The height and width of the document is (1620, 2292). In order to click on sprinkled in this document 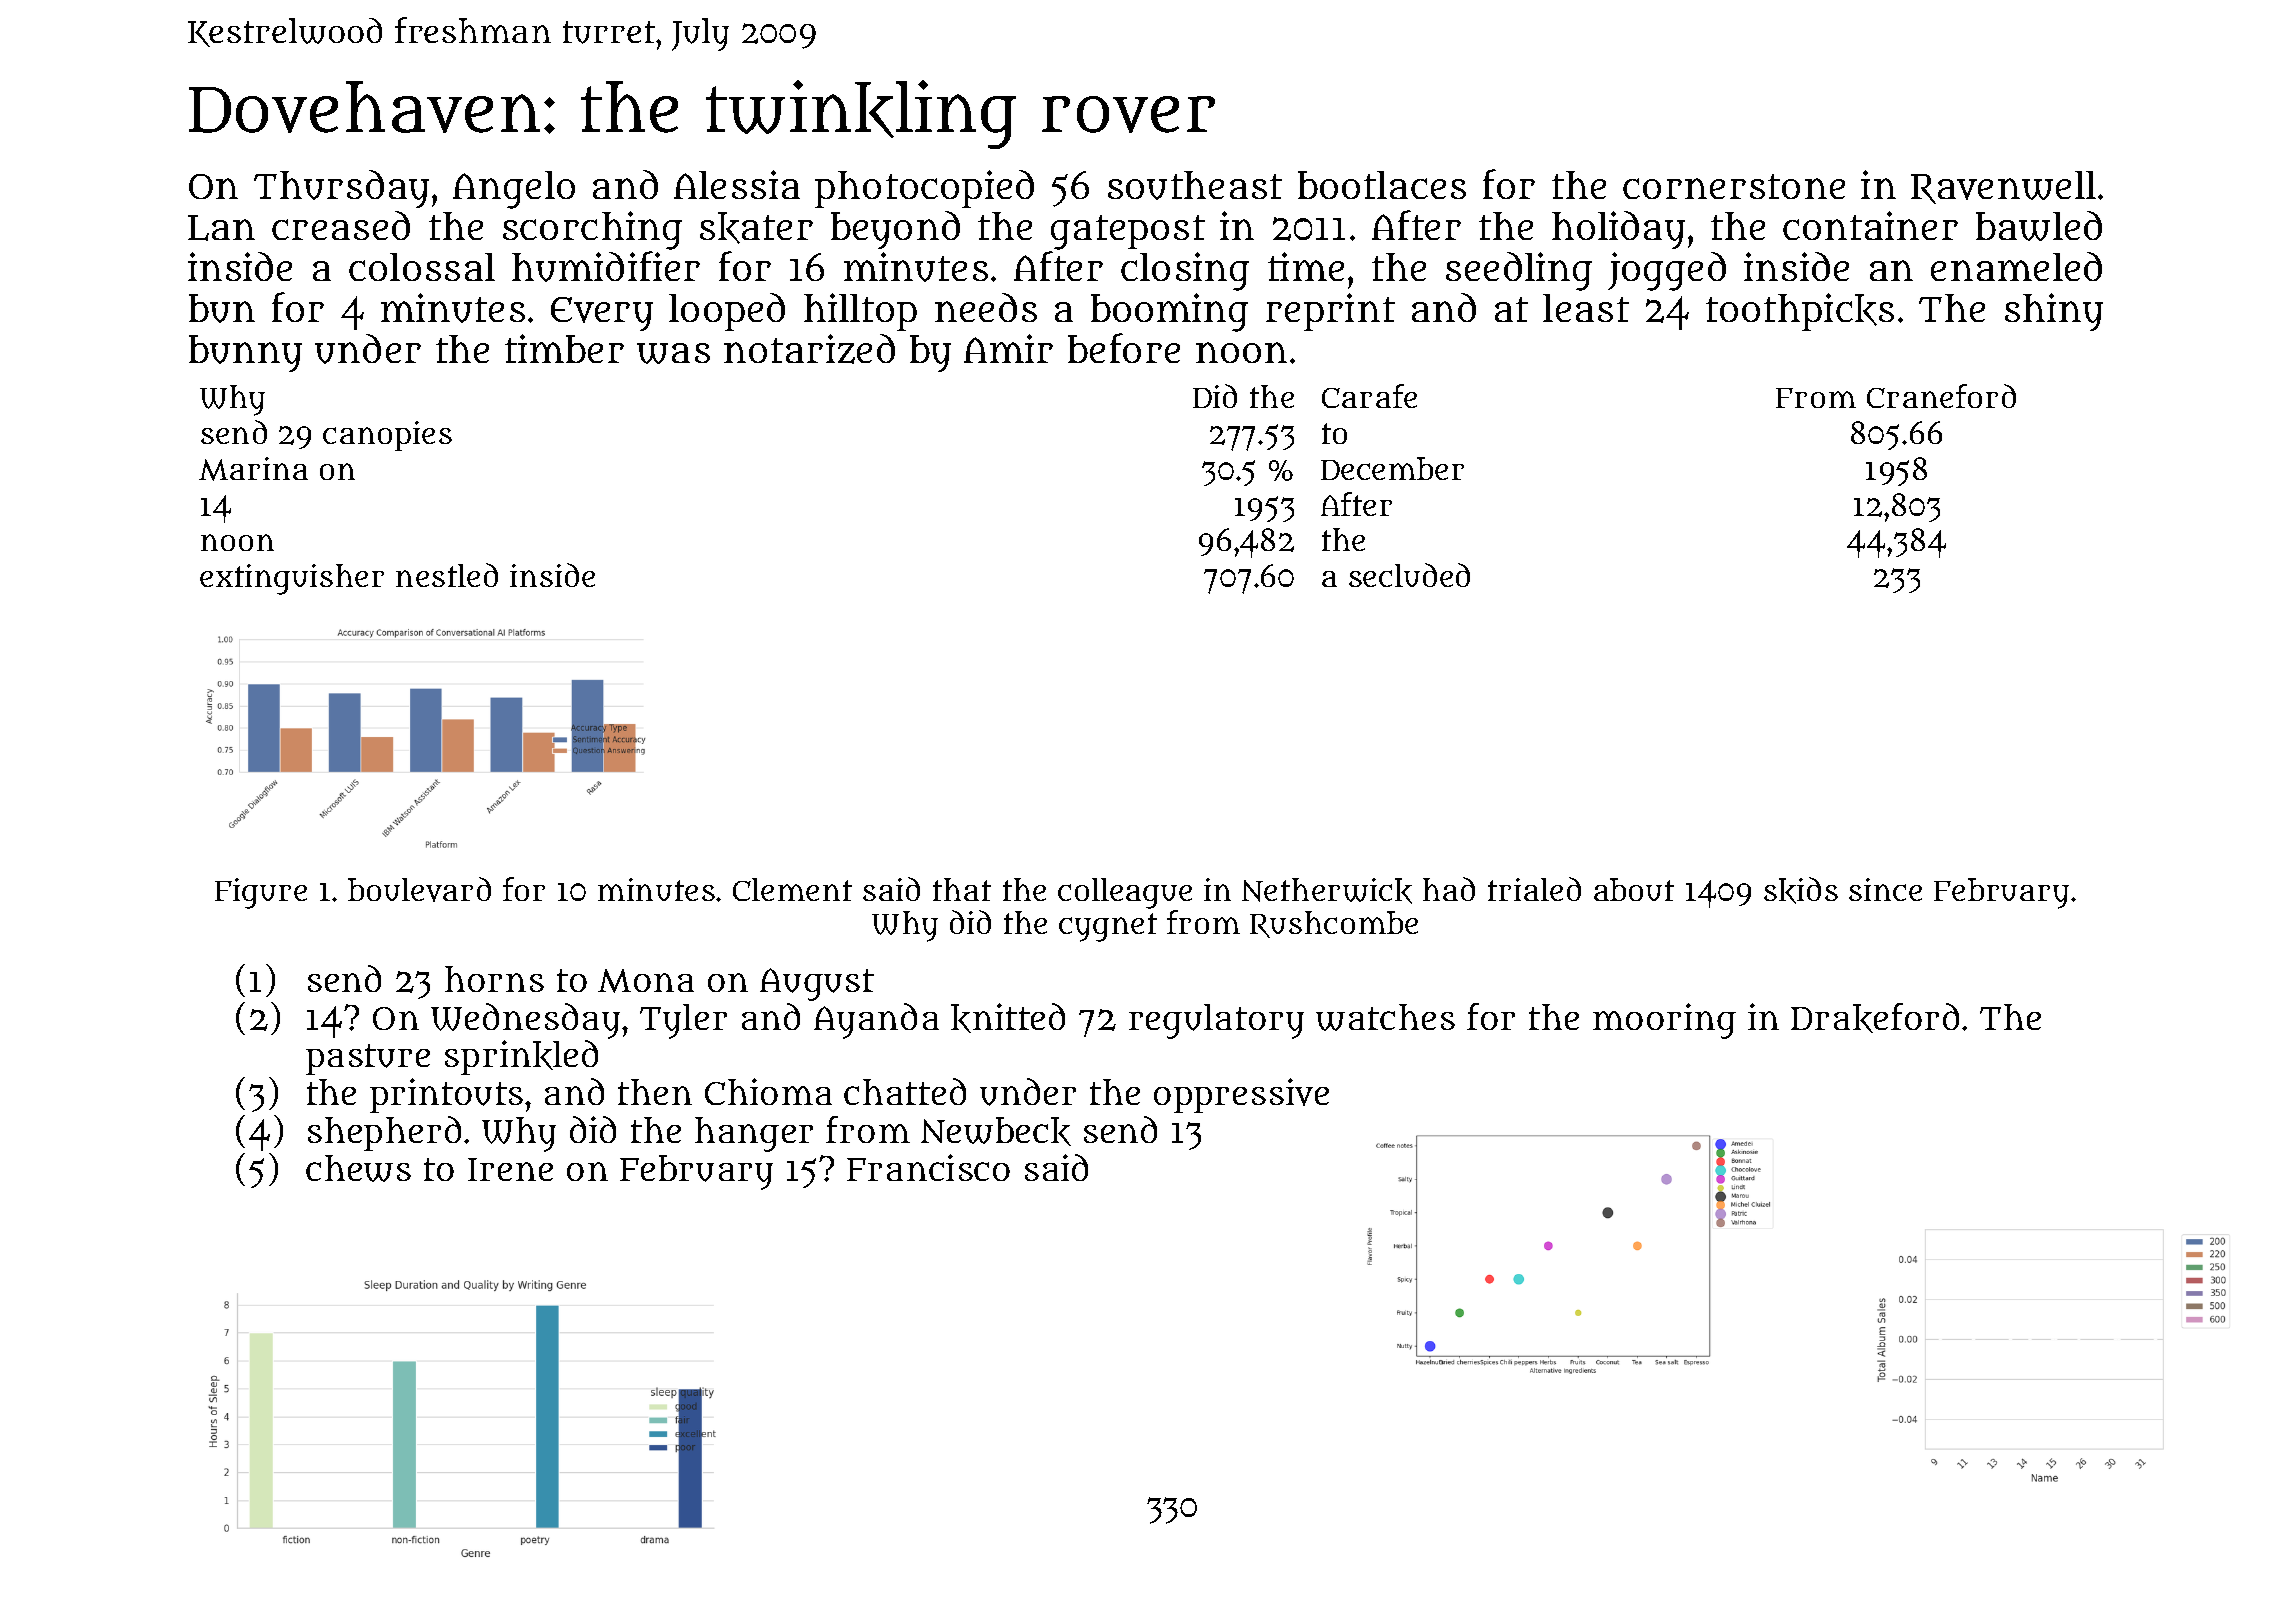, I will do `click(521, 1057)`.
